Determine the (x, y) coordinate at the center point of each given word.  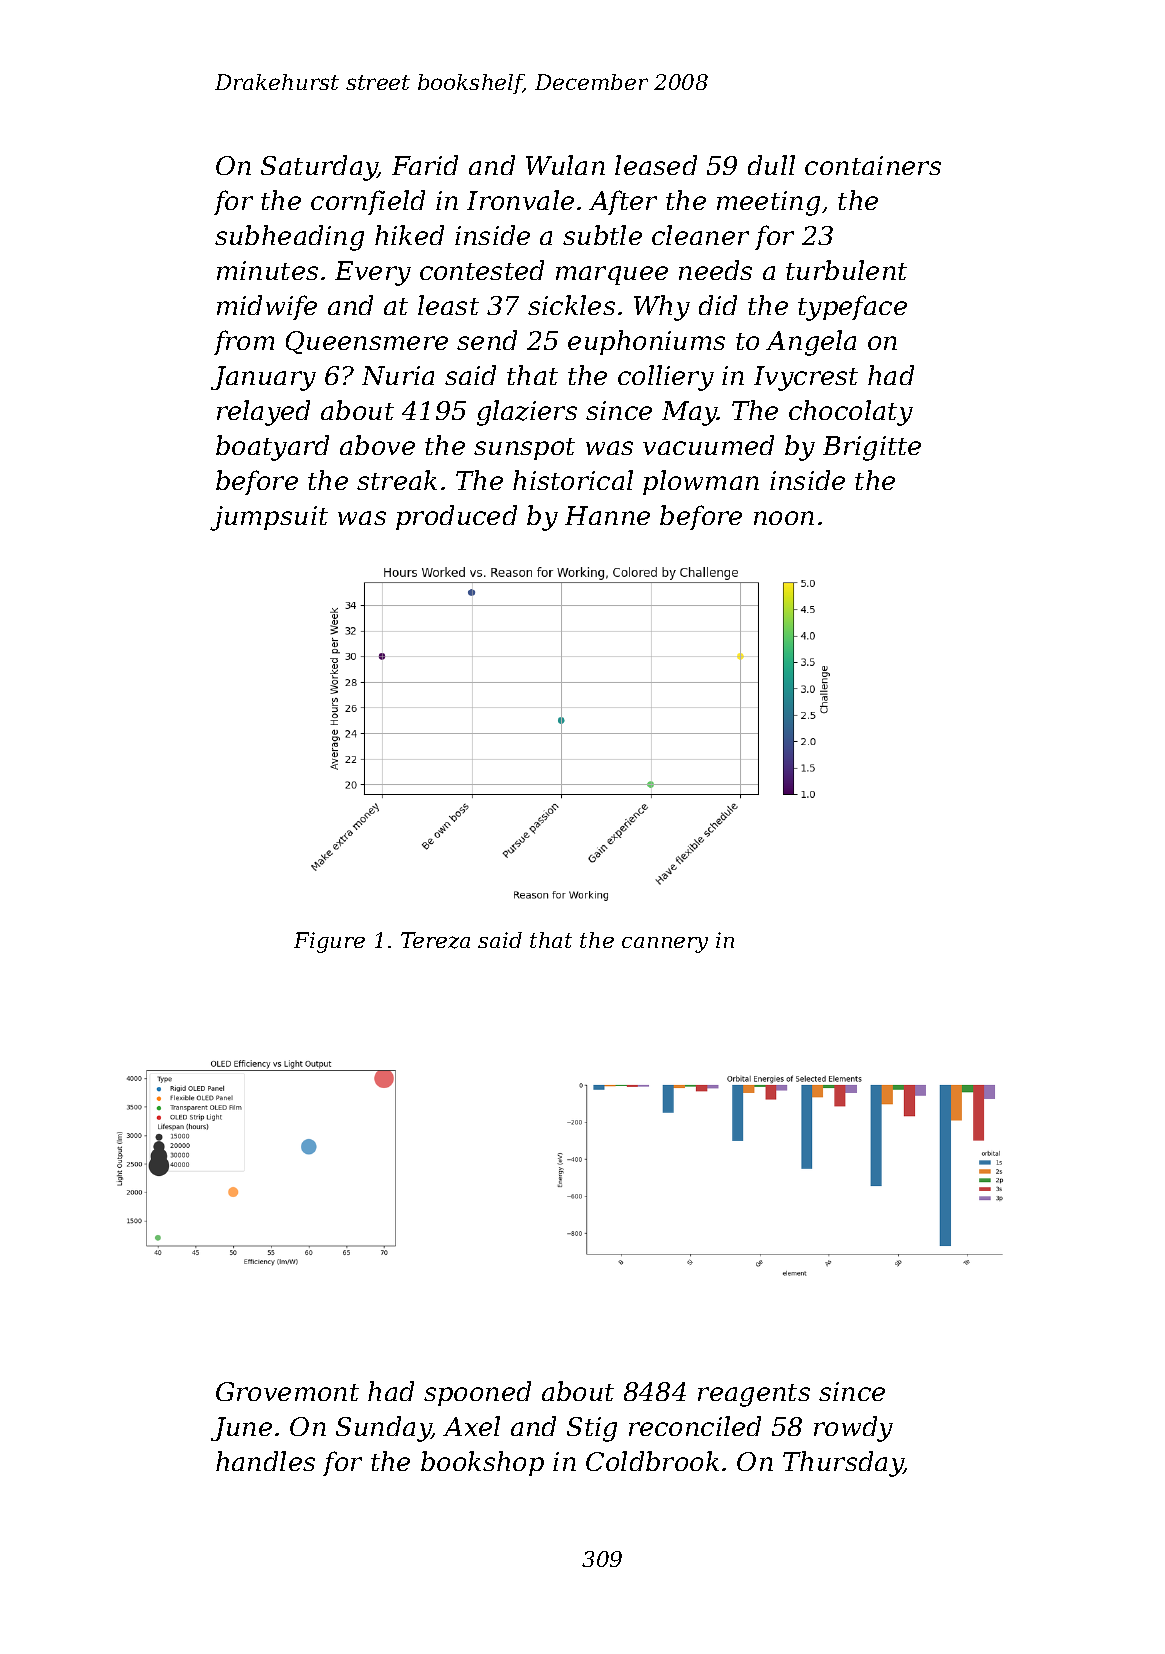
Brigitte (872, 448)
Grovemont (287, 1391)
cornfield (368, 202)
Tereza (435, 940)
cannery (665, 945)
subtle (602, 235)
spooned (477, 1393)
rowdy (853, 1429)
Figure (329, 942)
